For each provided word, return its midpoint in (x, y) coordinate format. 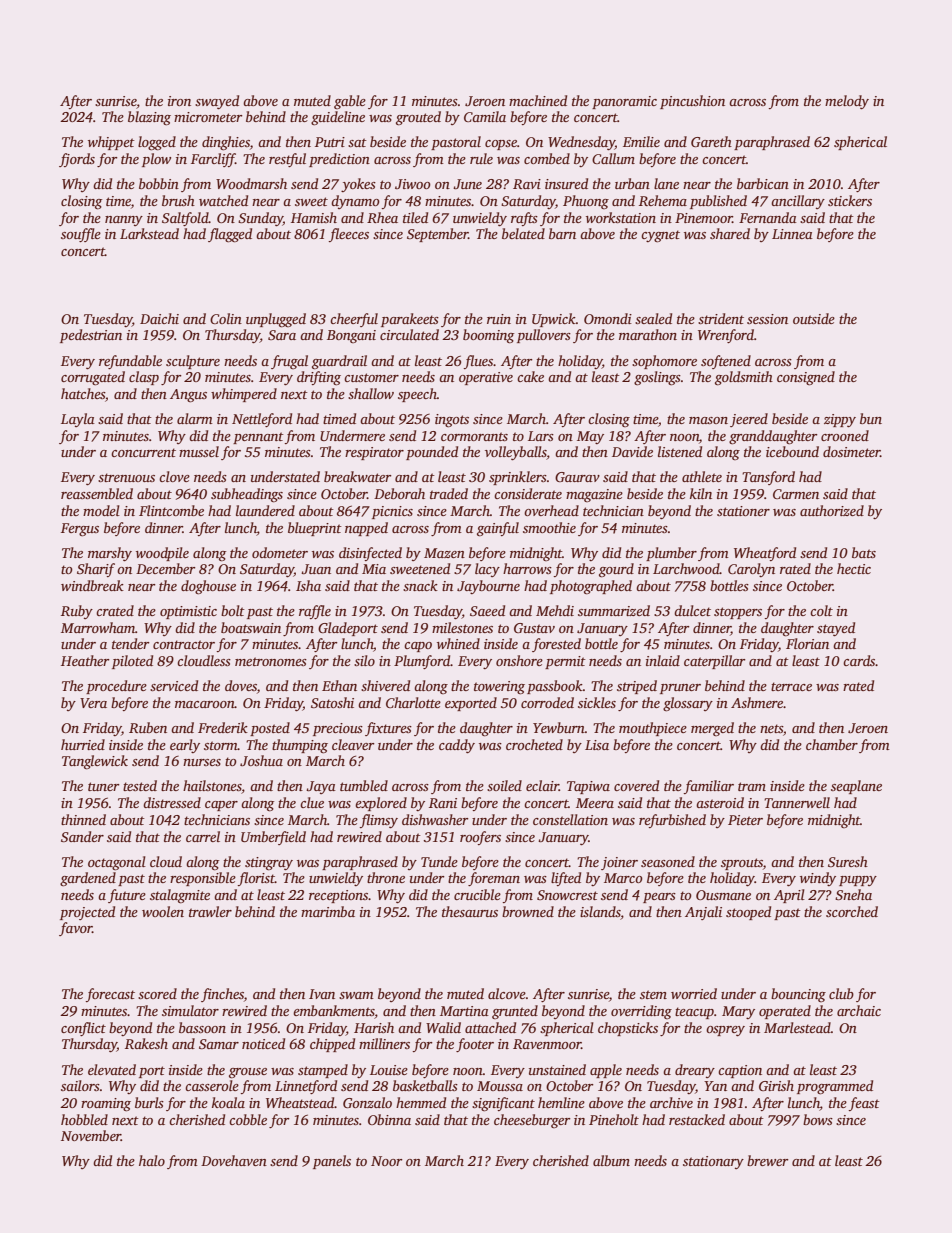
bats (864, 552)
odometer (280, 552)
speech (417, 395)
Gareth (711, 141)
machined (538, 100)
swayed (217, 102)
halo (152, 1160)
